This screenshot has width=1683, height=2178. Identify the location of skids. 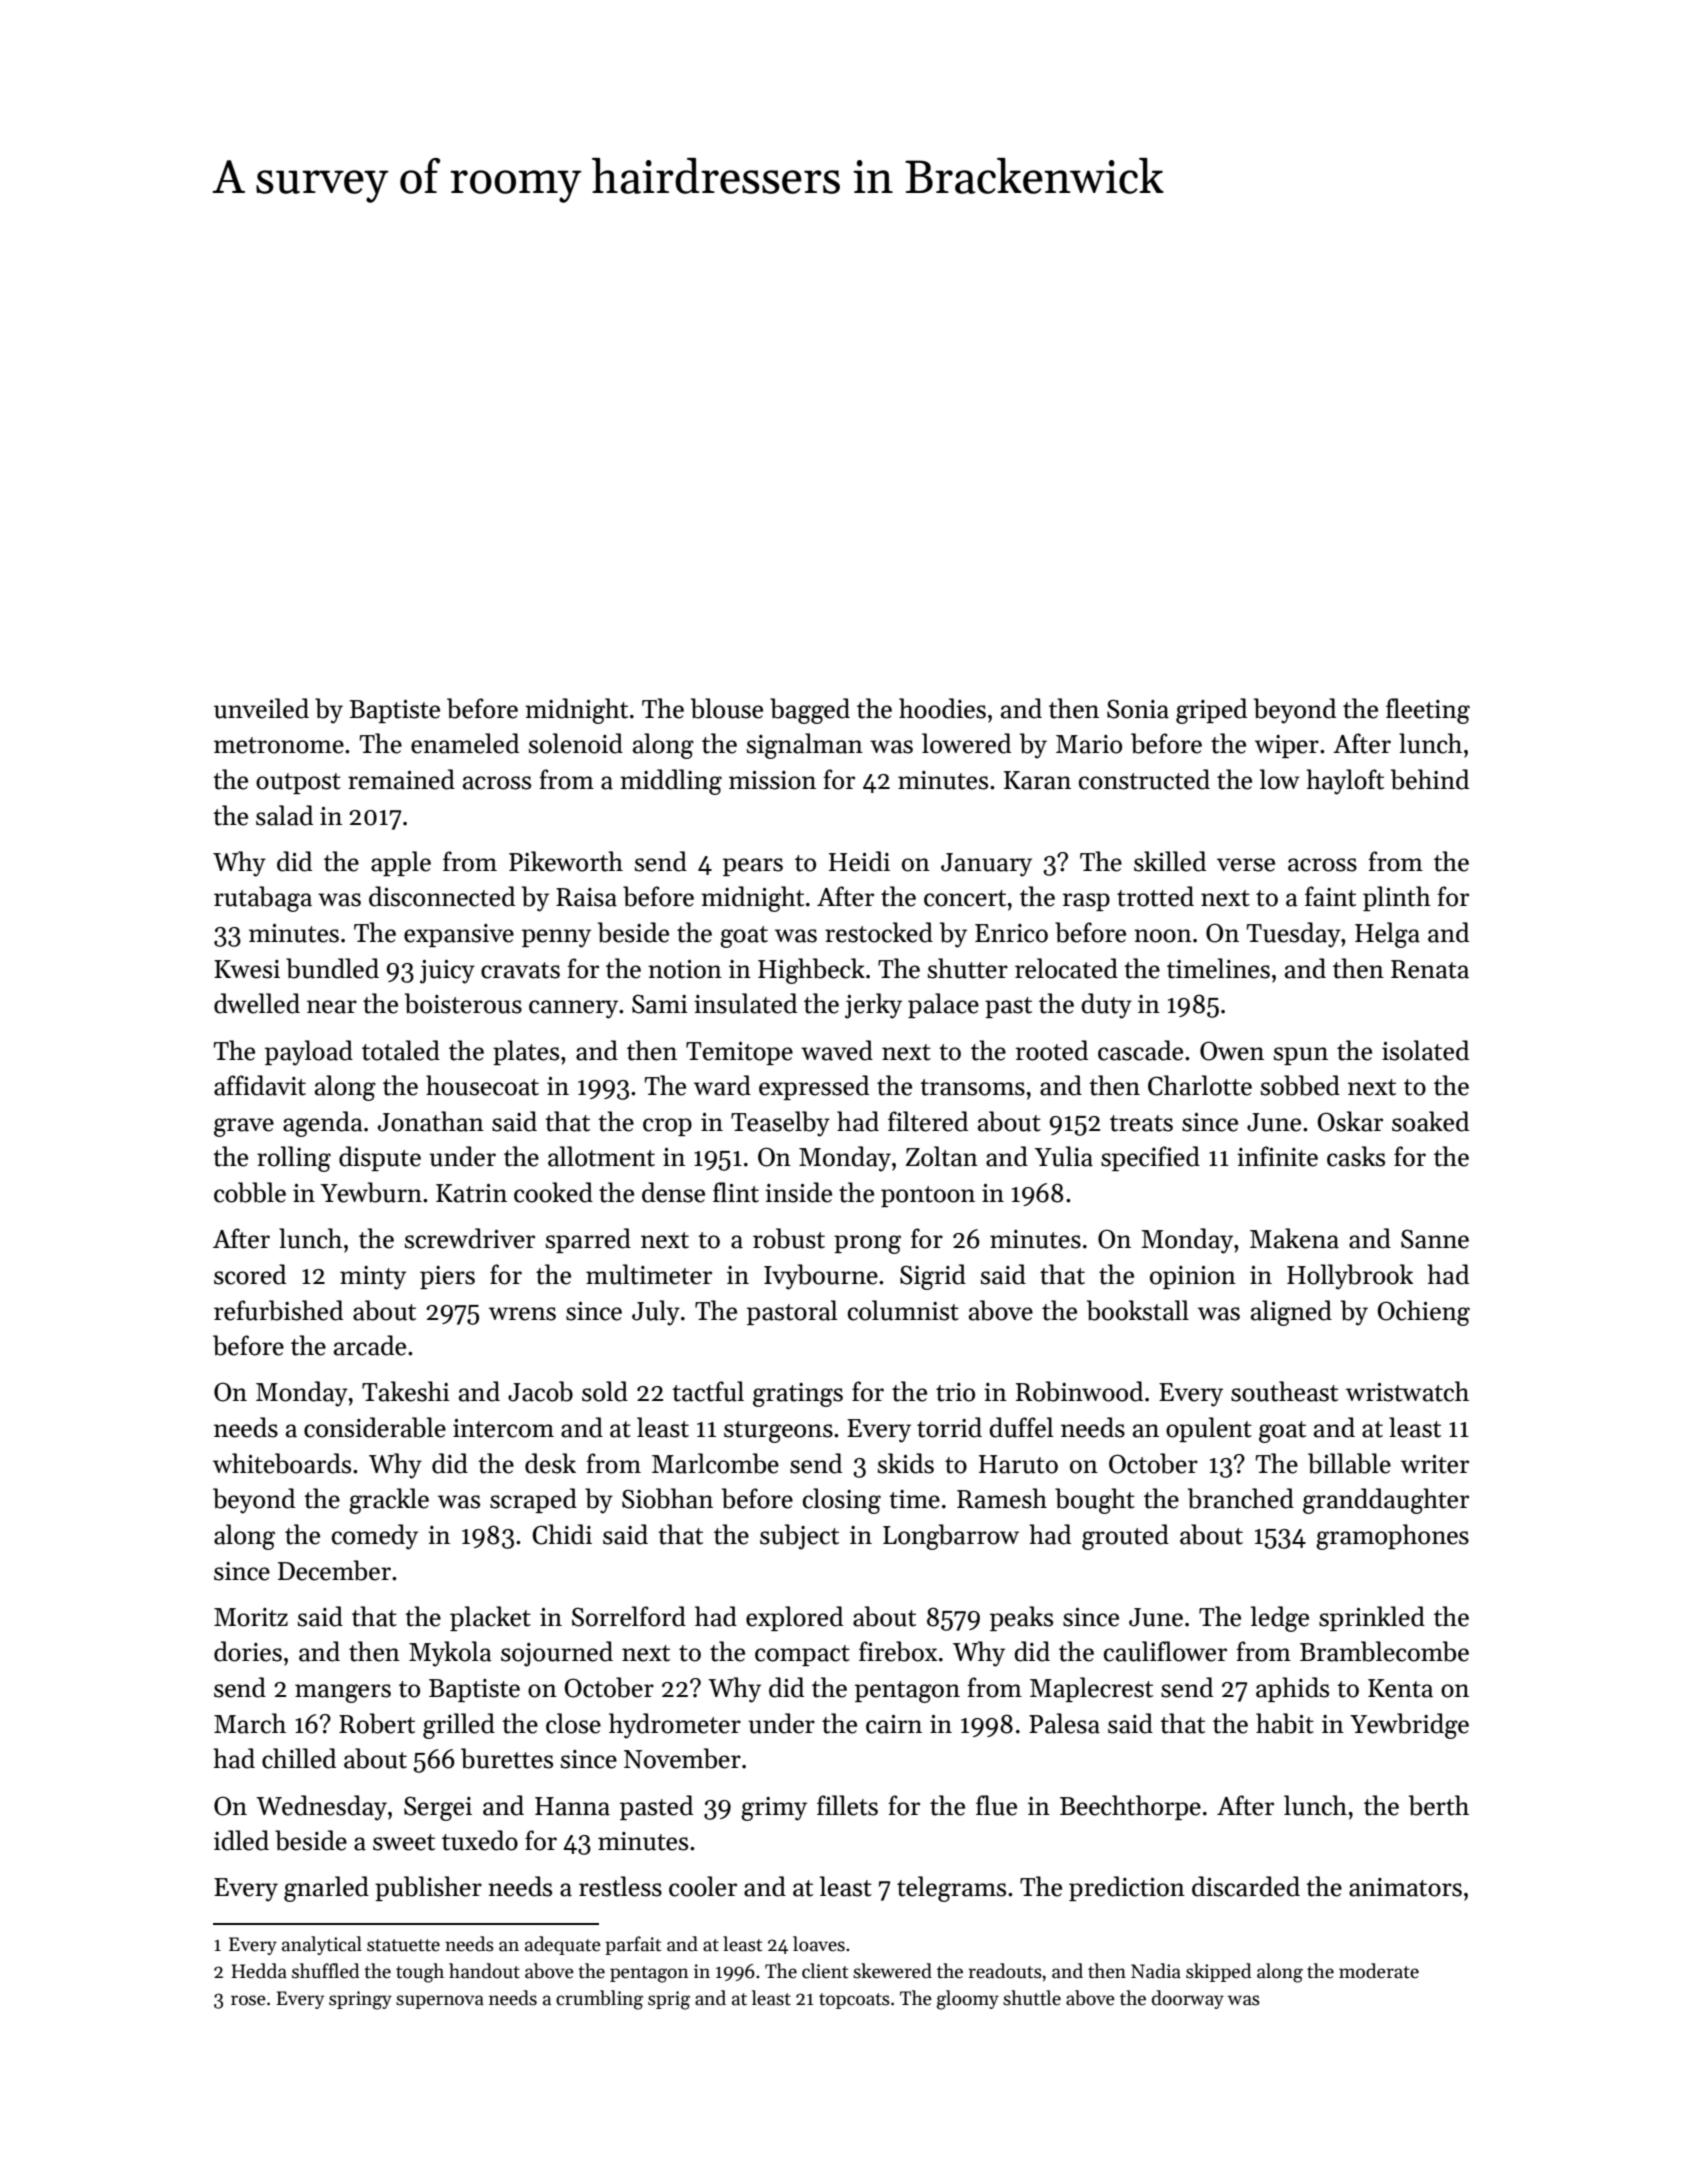
(906, 1463).
